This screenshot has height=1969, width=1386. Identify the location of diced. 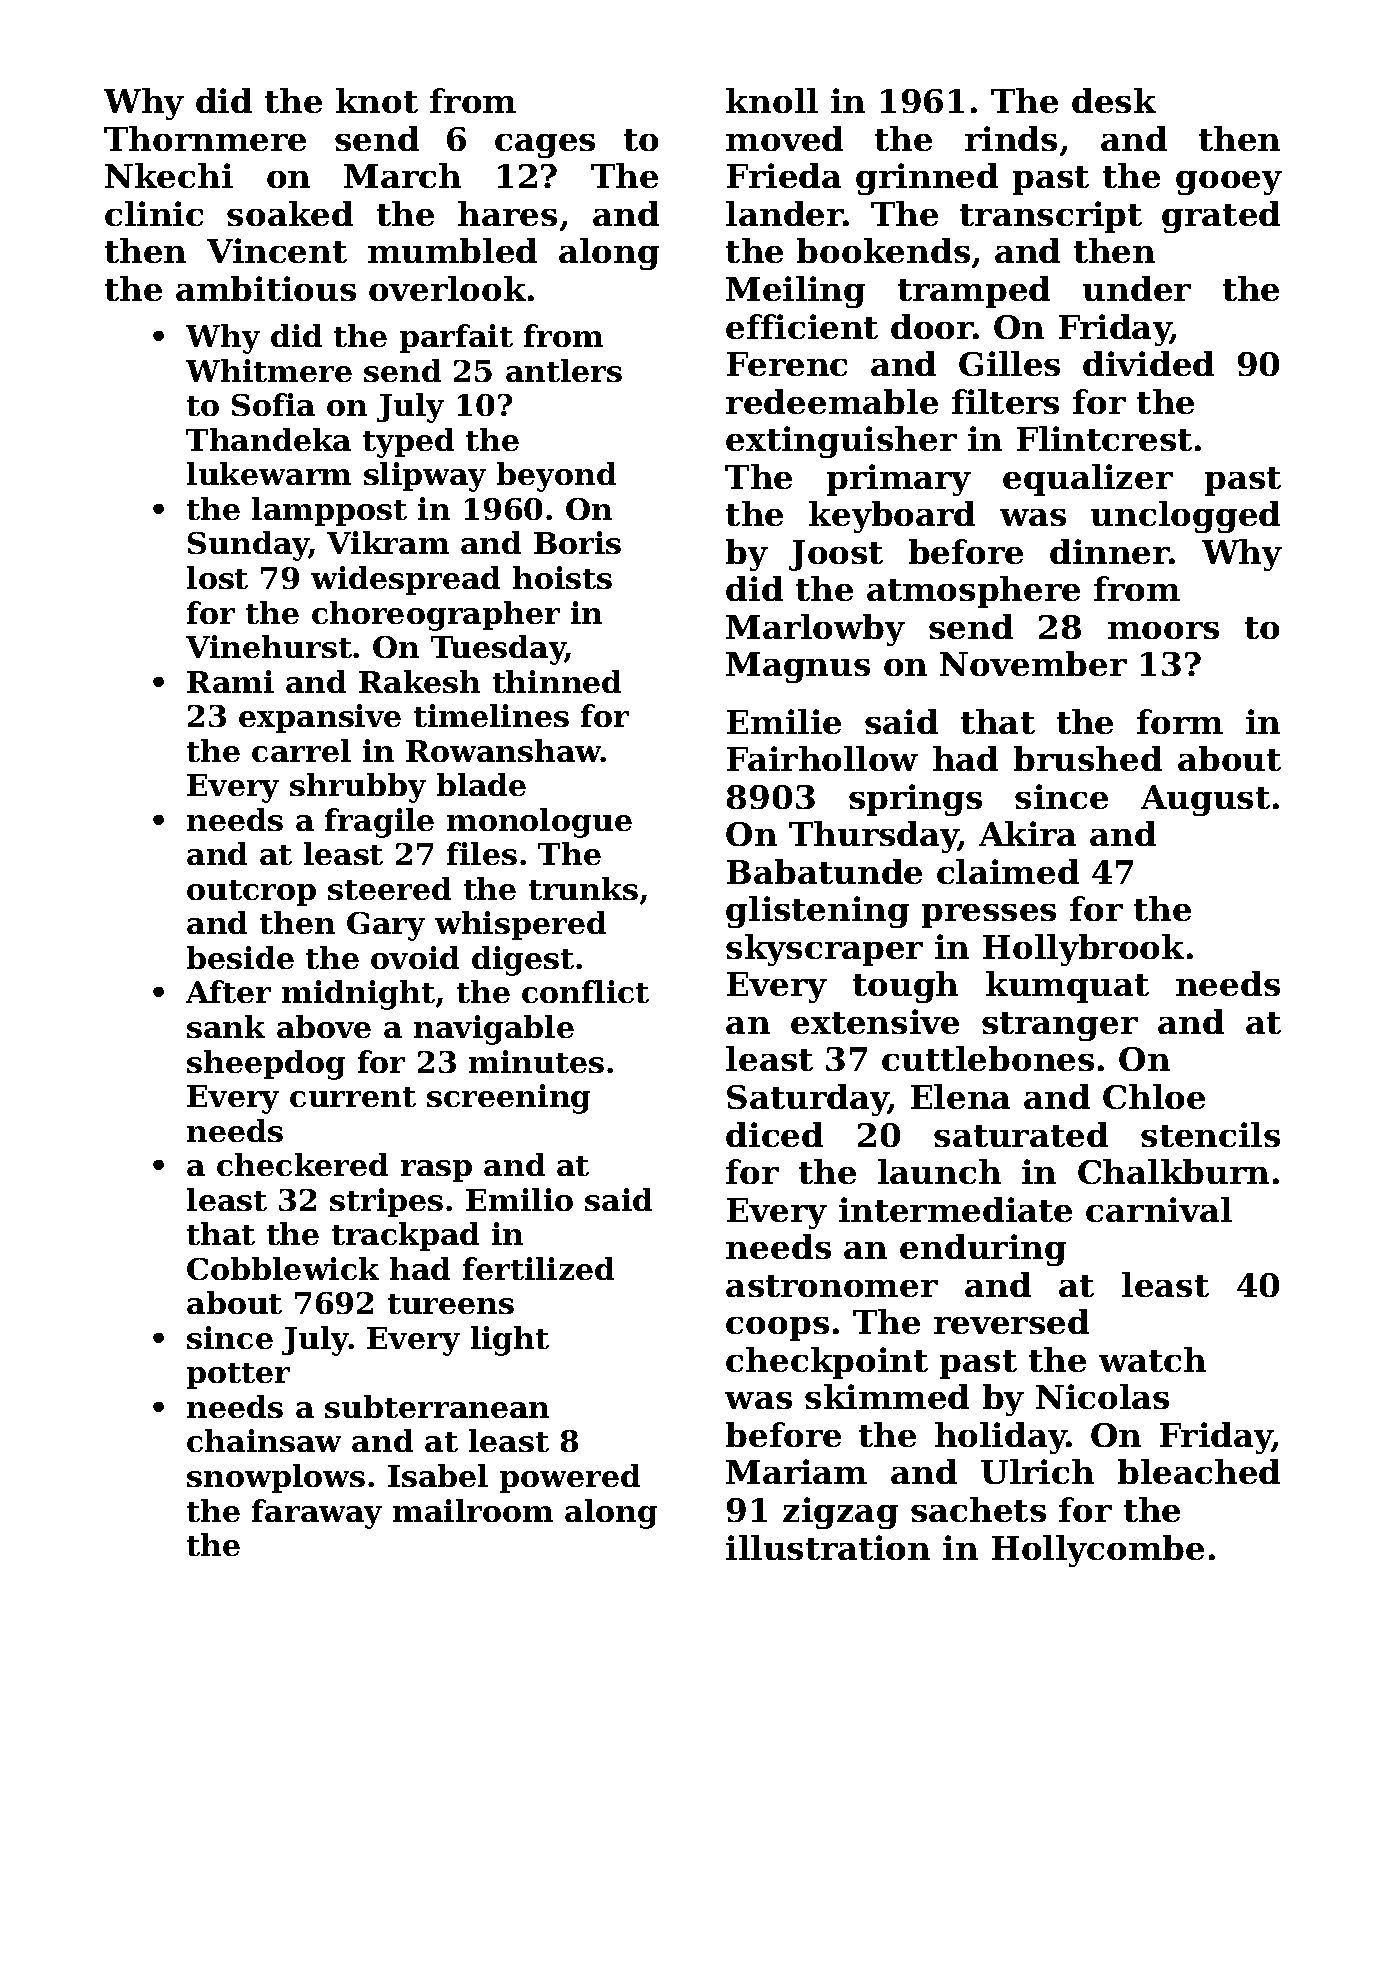
(774, 1134).
